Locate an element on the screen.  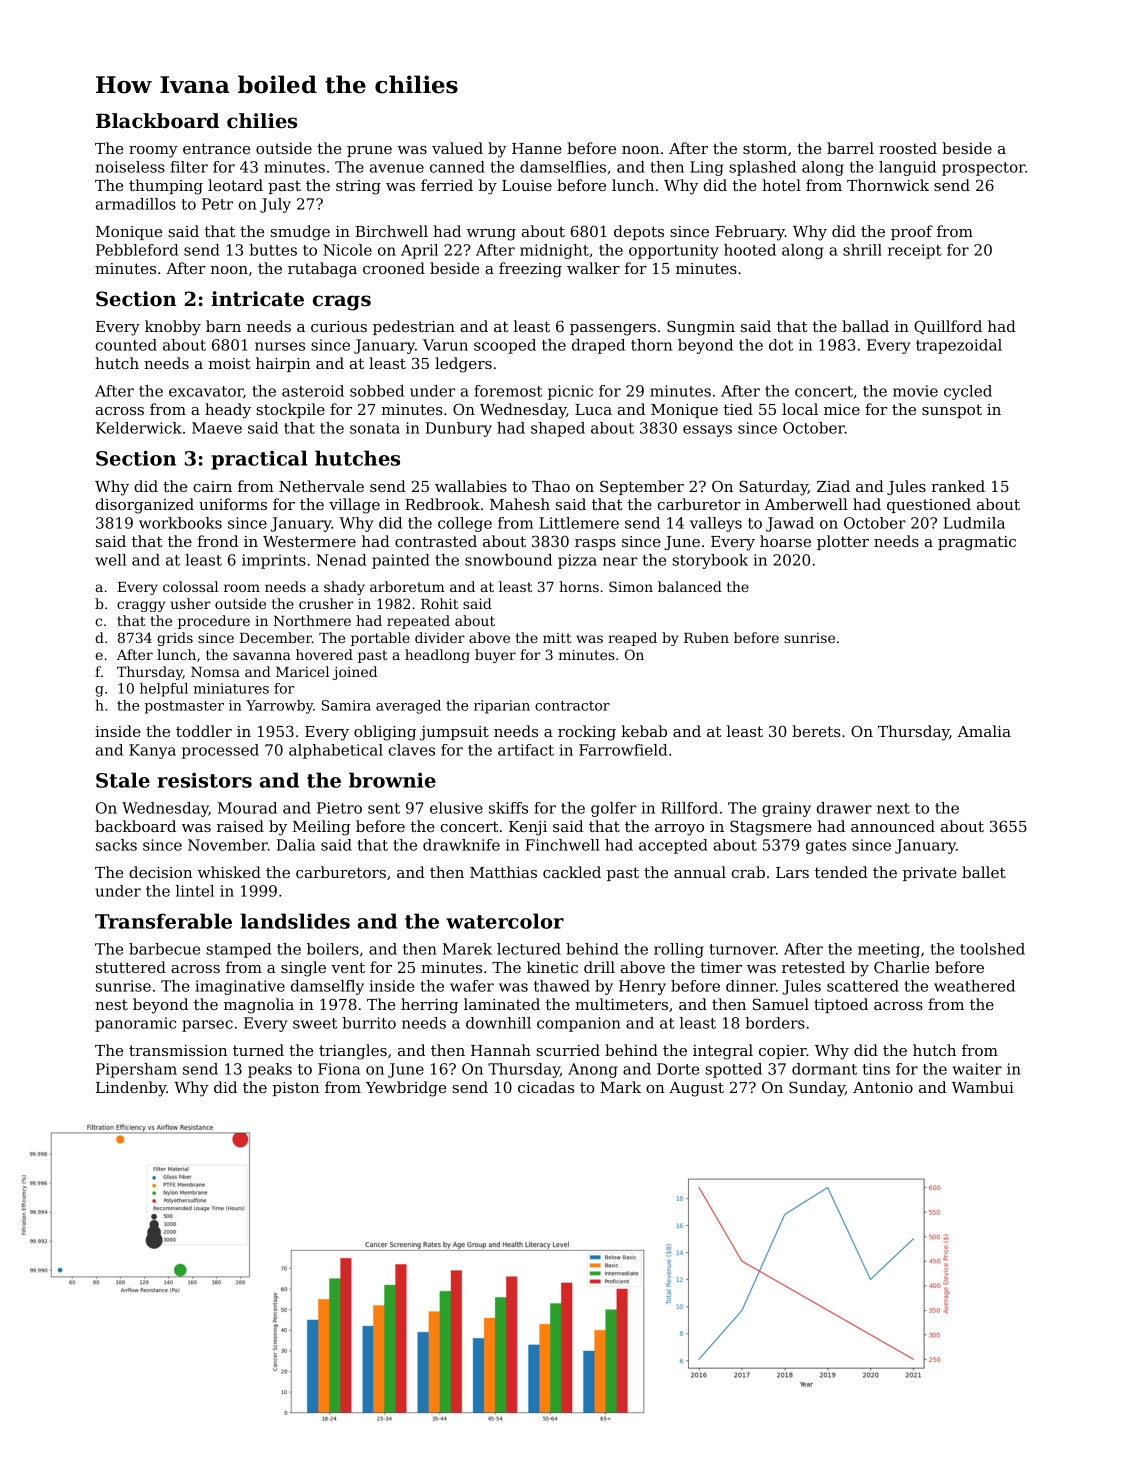
storm is located at coordinates (765, 148).
